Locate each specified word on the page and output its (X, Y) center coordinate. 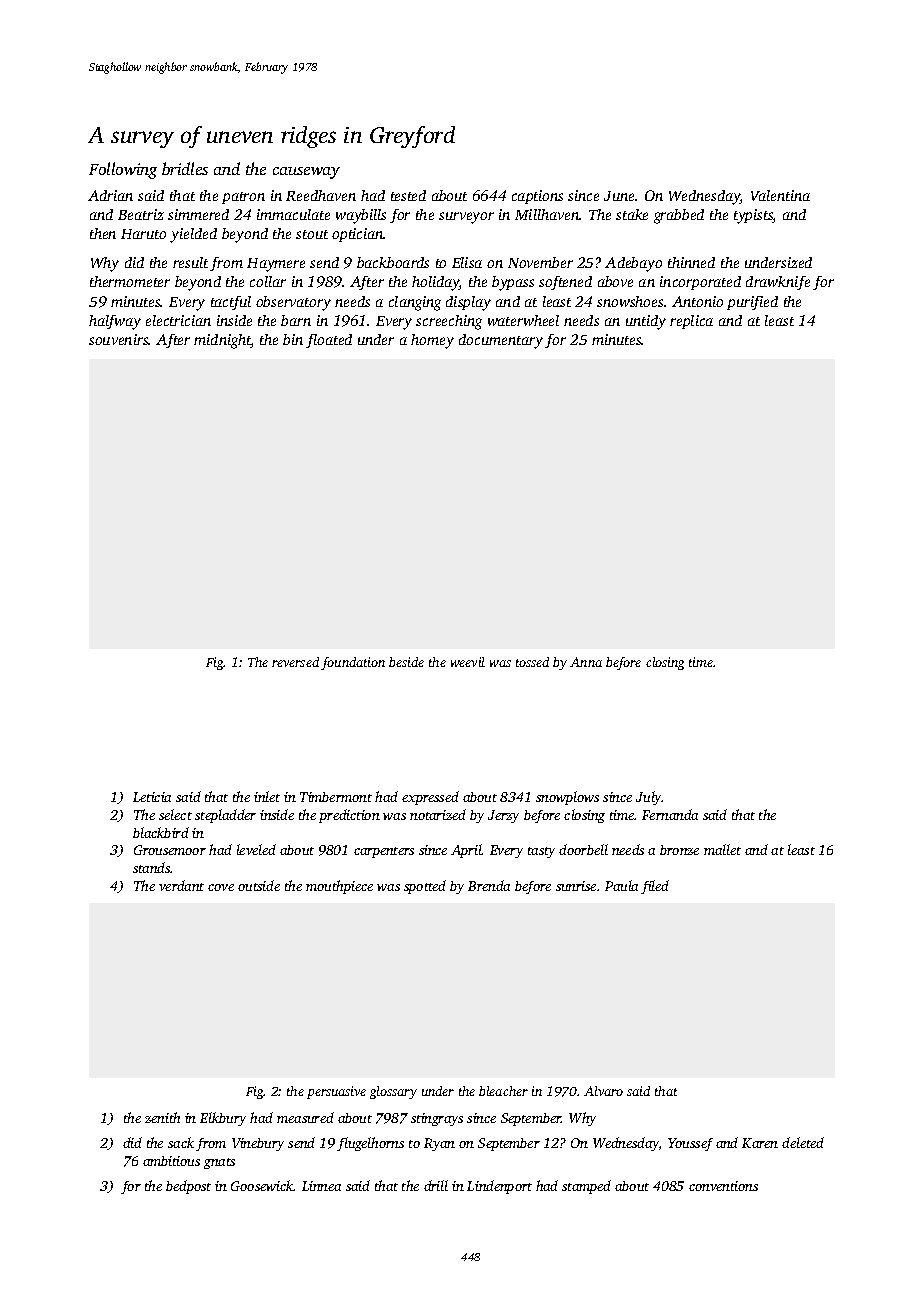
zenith (162, 1117)
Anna (586, 662)
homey (432, 341)
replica (691, 322)
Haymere (276, 265)
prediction (349, 816)
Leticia (152, 797)
